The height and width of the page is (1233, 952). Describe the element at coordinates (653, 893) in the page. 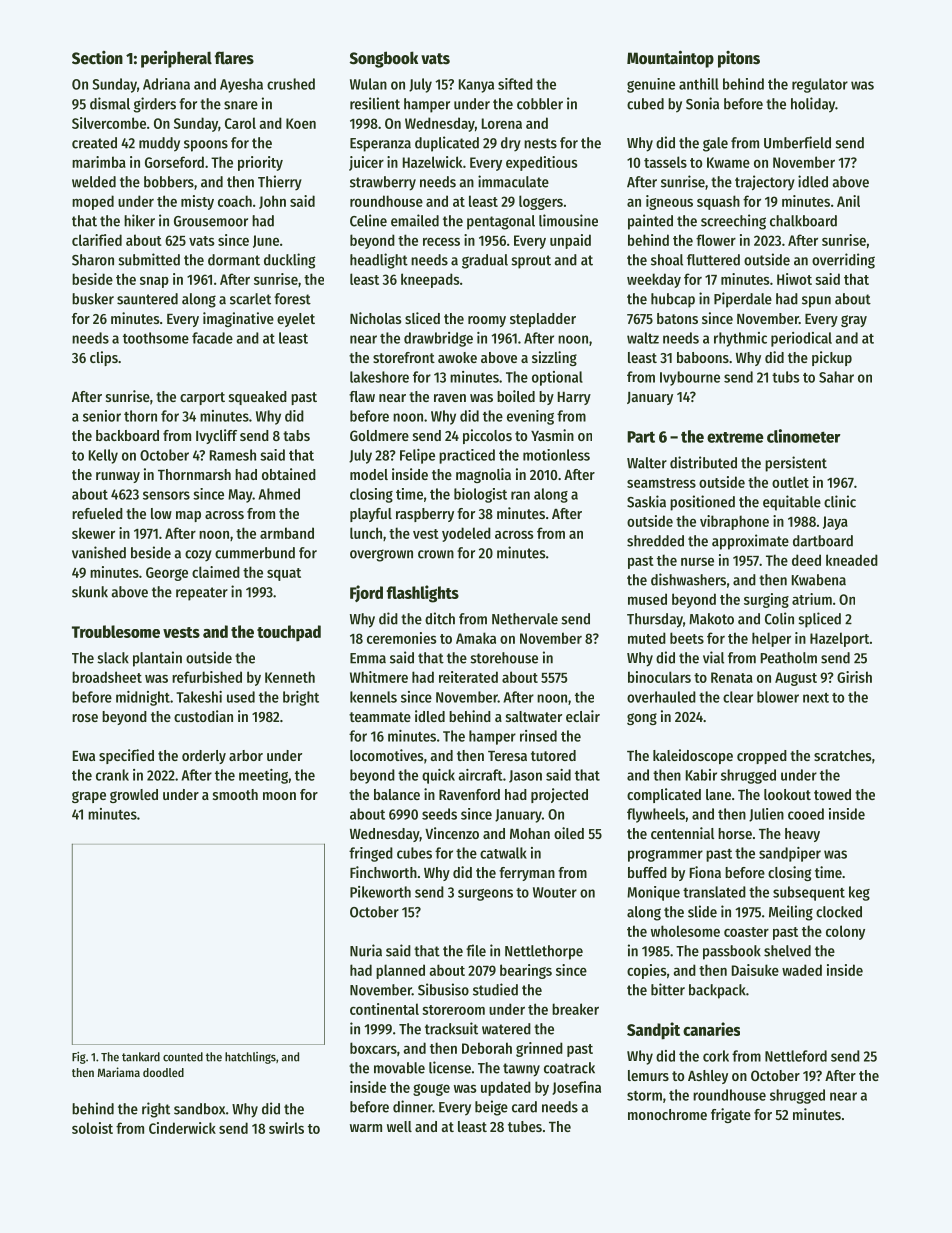

I see `Monique` at that location.
